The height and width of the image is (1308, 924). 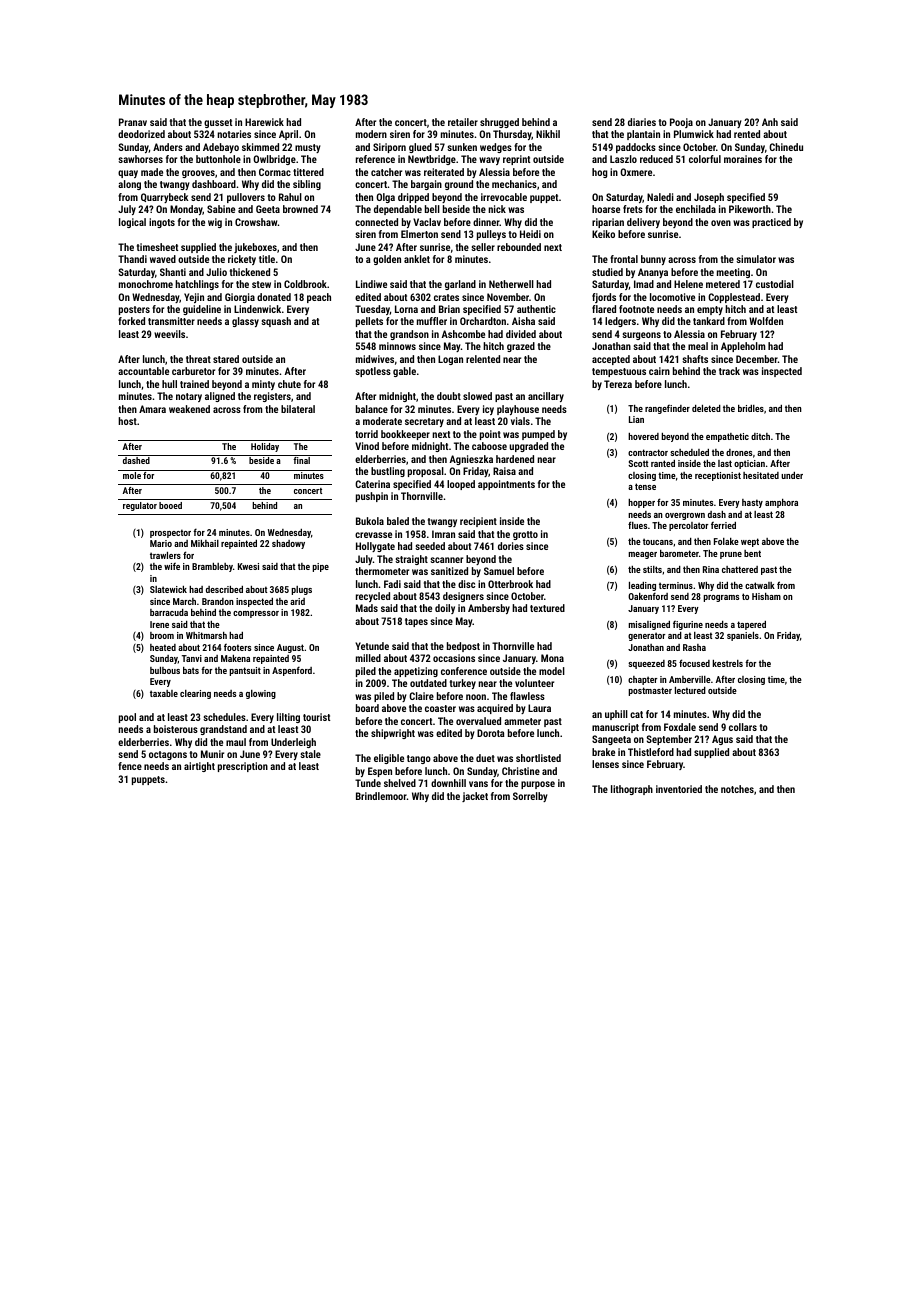 What do you see at coordinates (643, 436) in the image?
I see `hovered` at bounding box center [643, 436].
